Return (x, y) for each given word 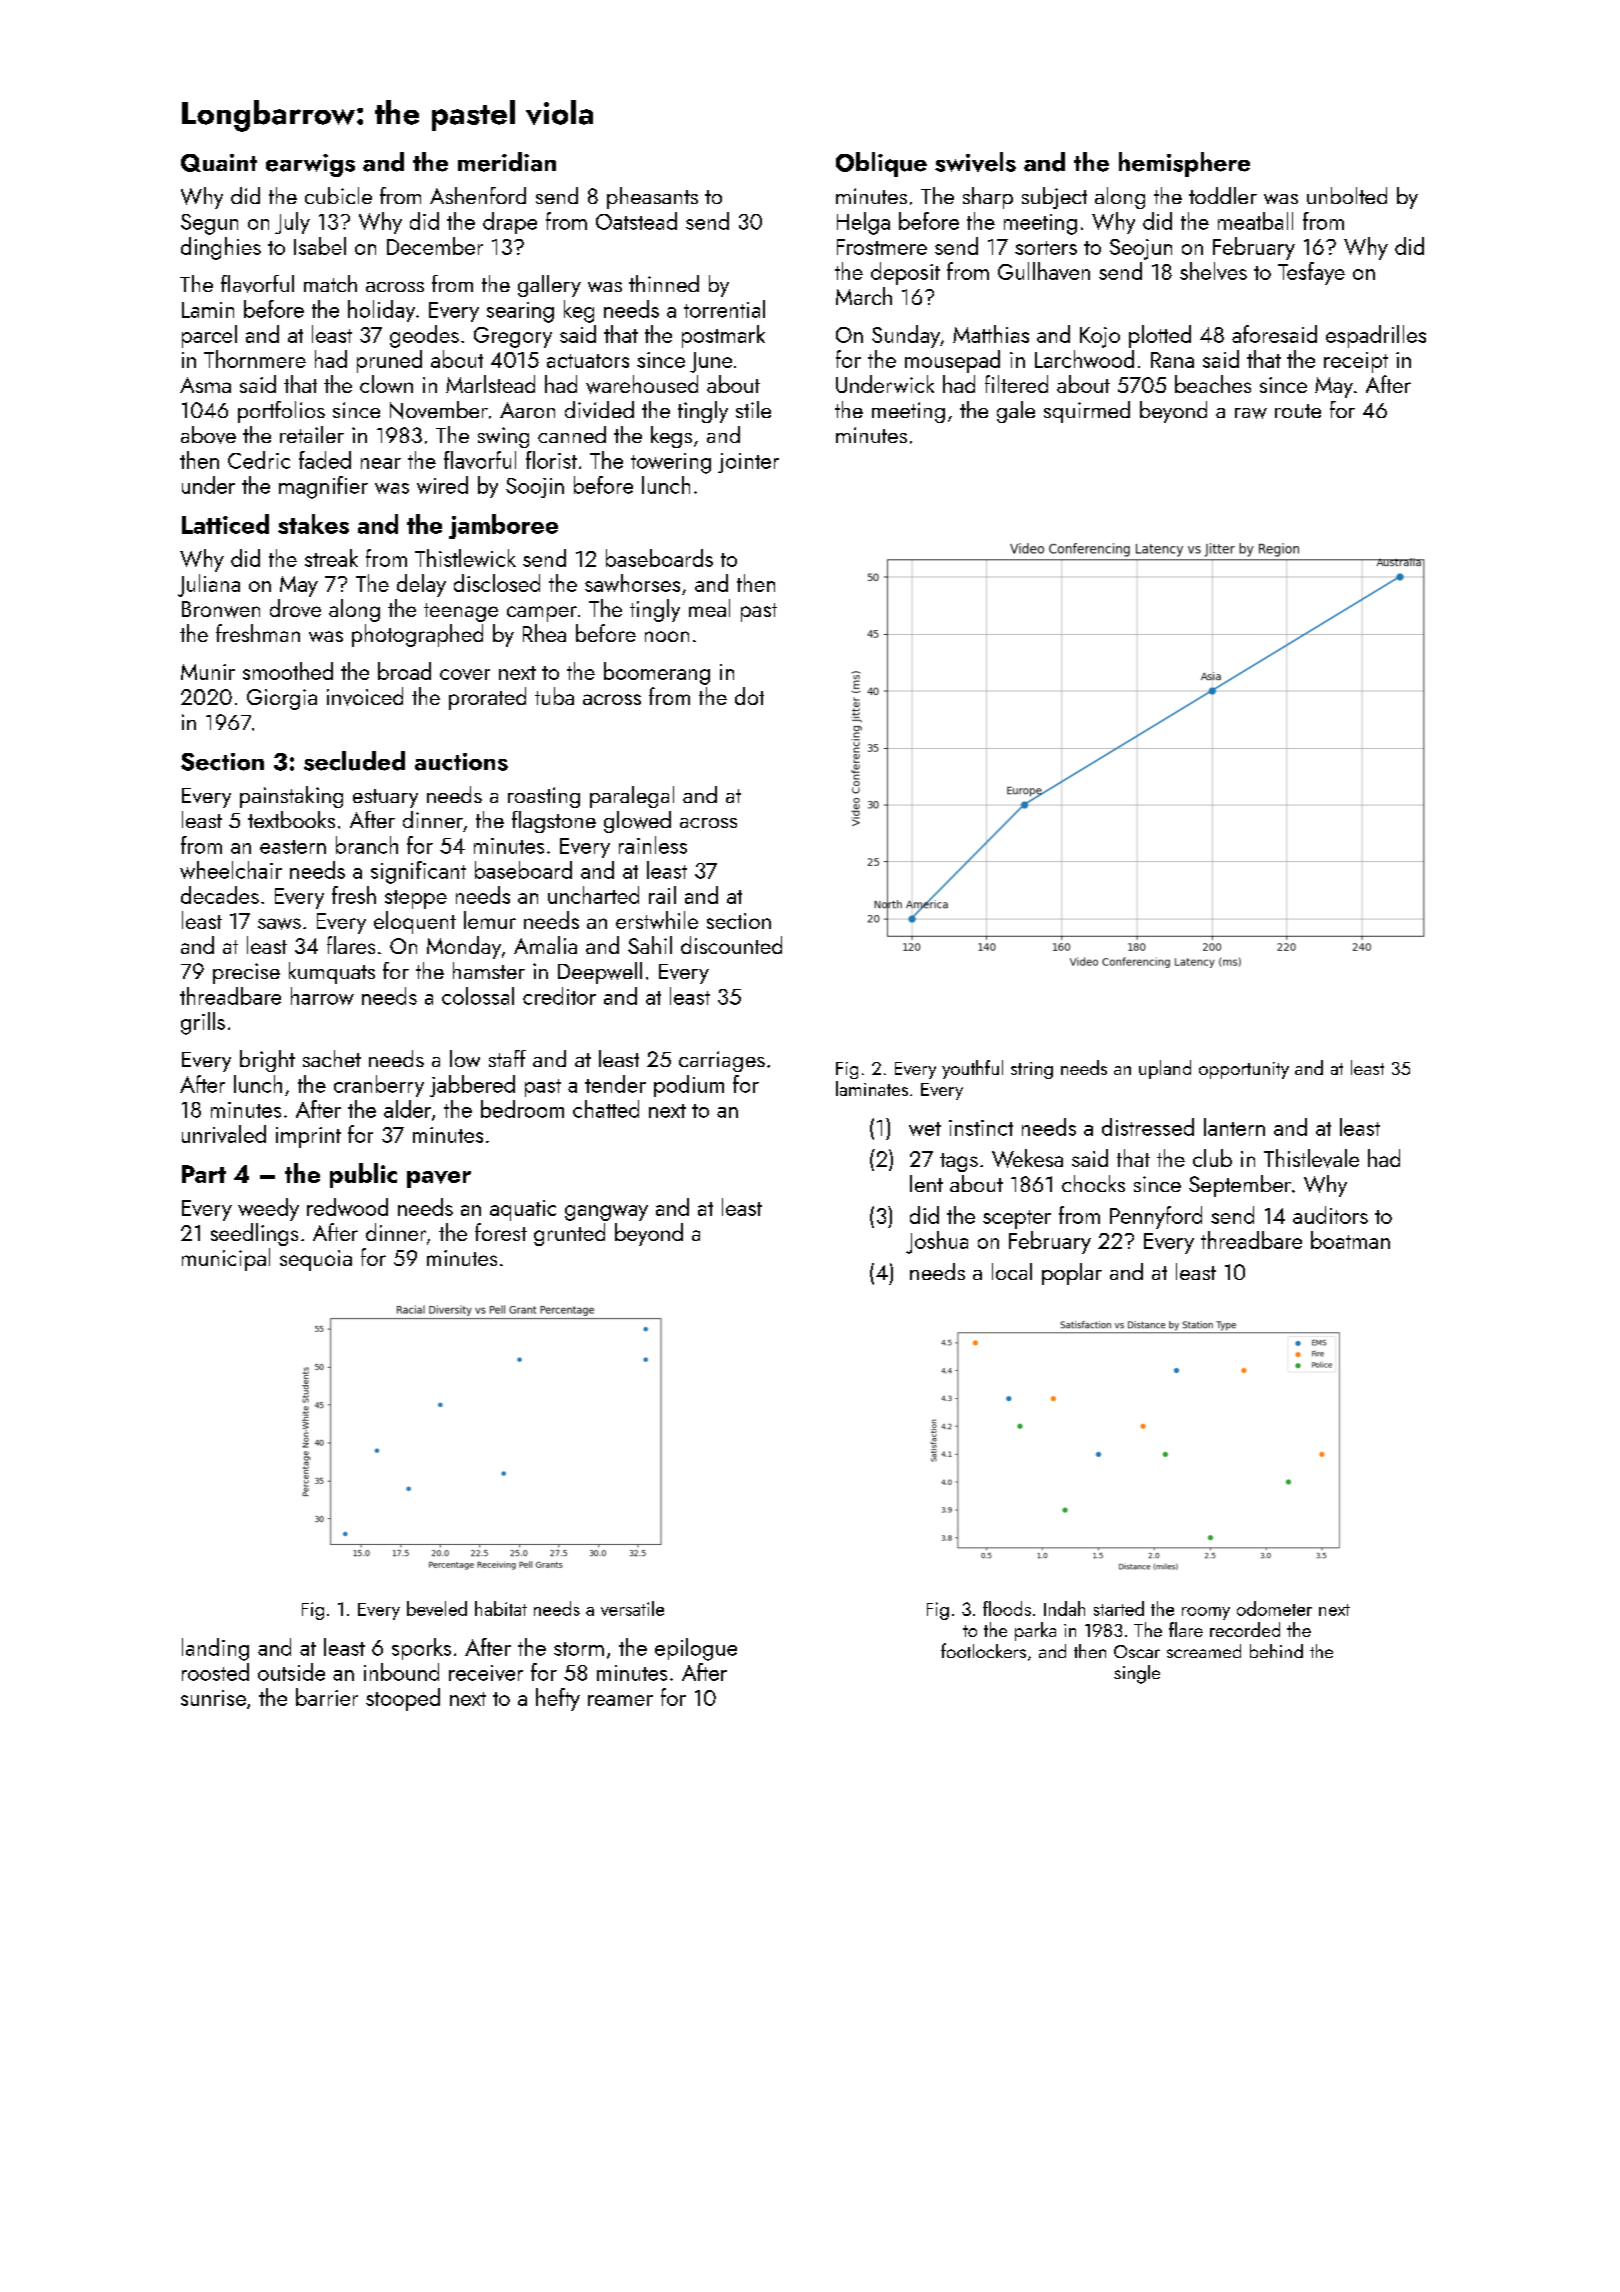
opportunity (1244, 1070)
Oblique (881, 164)
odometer (1274, 1608)
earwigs (310, 165)
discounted (731, 945)
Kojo (1100, 337)
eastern (293, 847)
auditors (1330, 1215)
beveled (437, 1608)
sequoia (316, 1260)
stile (753, 409)
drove (295, 608)
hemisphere (1184, 164)
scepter (1017, 1219)
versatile (632, 1608)
